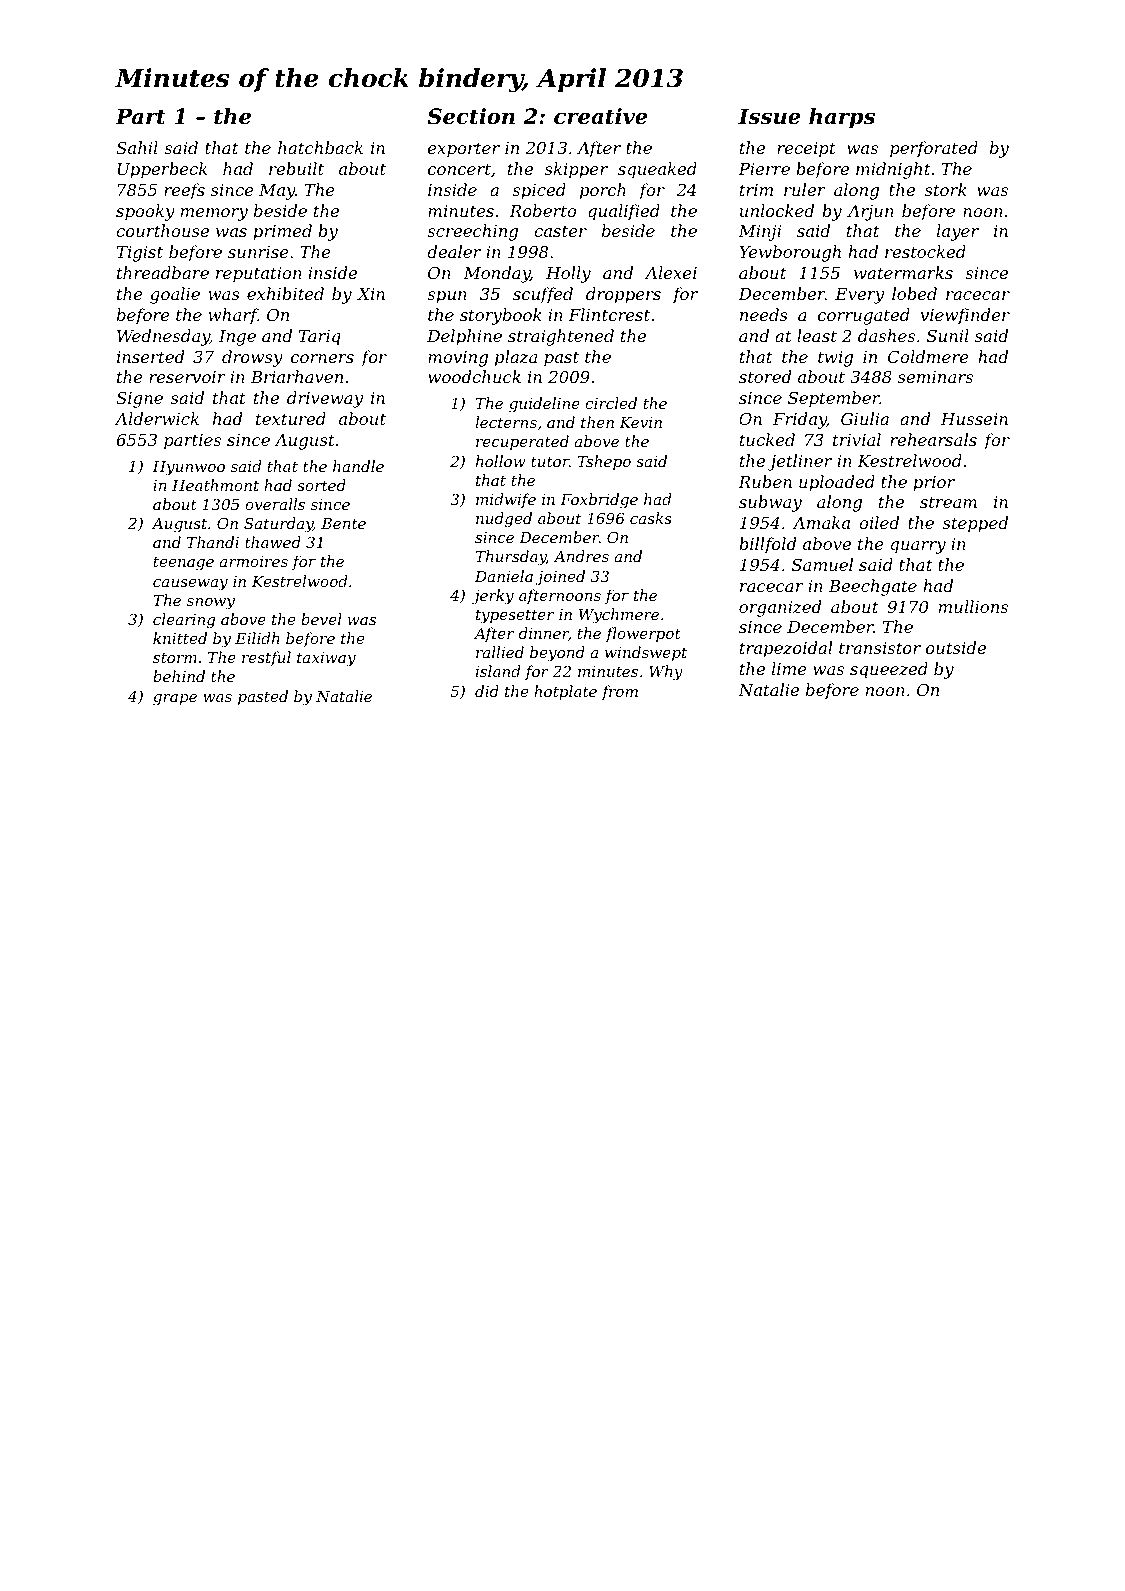 The image size is (1125, 1591). Describe the element at coordinates (175, 700) in the screenshot. I see `grape` at that location.
